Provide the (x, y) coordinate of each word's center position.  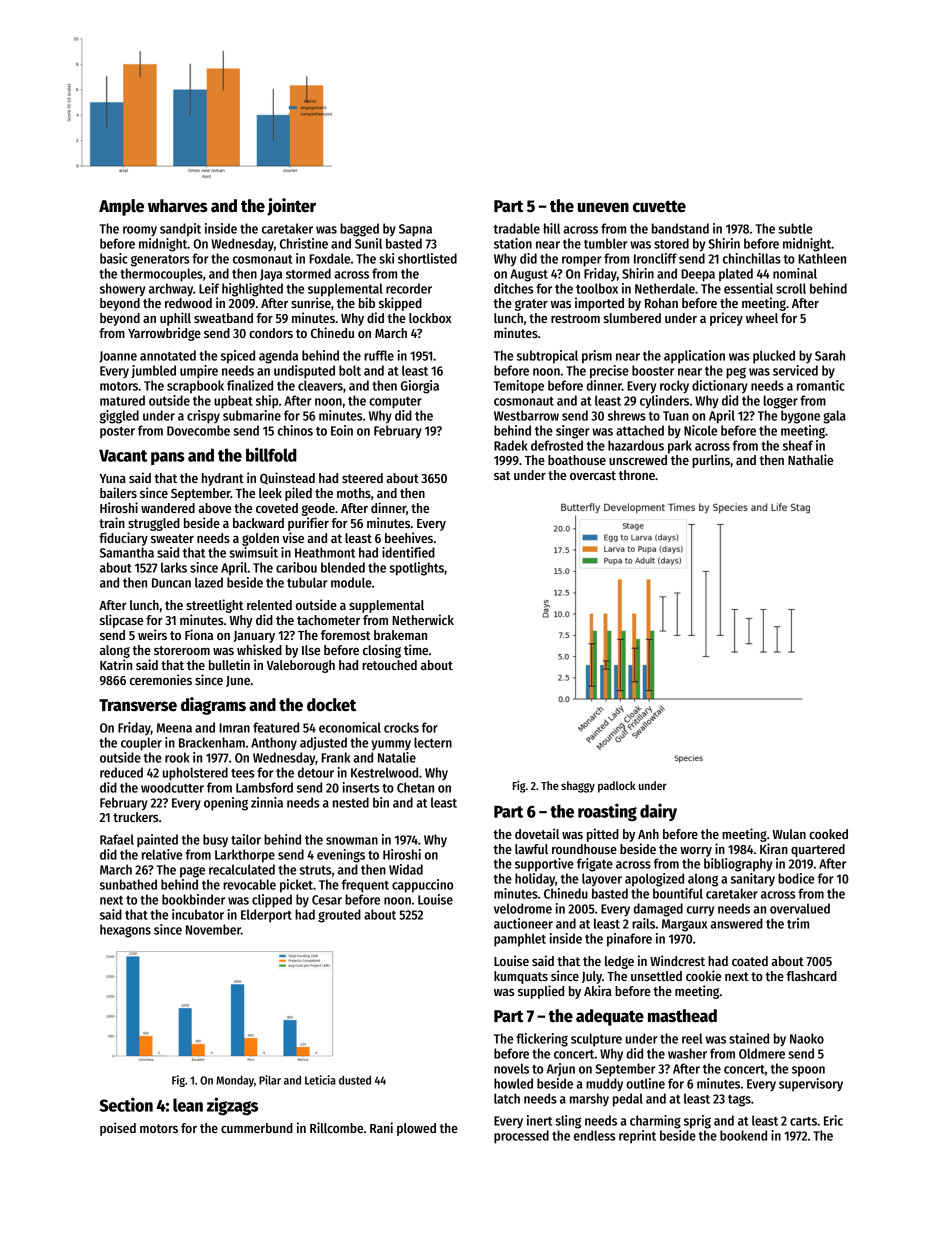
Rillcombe (336, 1127)
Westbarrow (526, 415)
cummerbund (257, 1128)
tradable (517, 228)
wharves (178, 206)
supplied (541, 992)
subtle (795, 228)
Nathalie (810, 459)
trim (798, 923)
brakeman (400, 635)
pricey (726, 319)
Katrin (116, 664)
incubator (198, 914)
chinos (295, 430)
